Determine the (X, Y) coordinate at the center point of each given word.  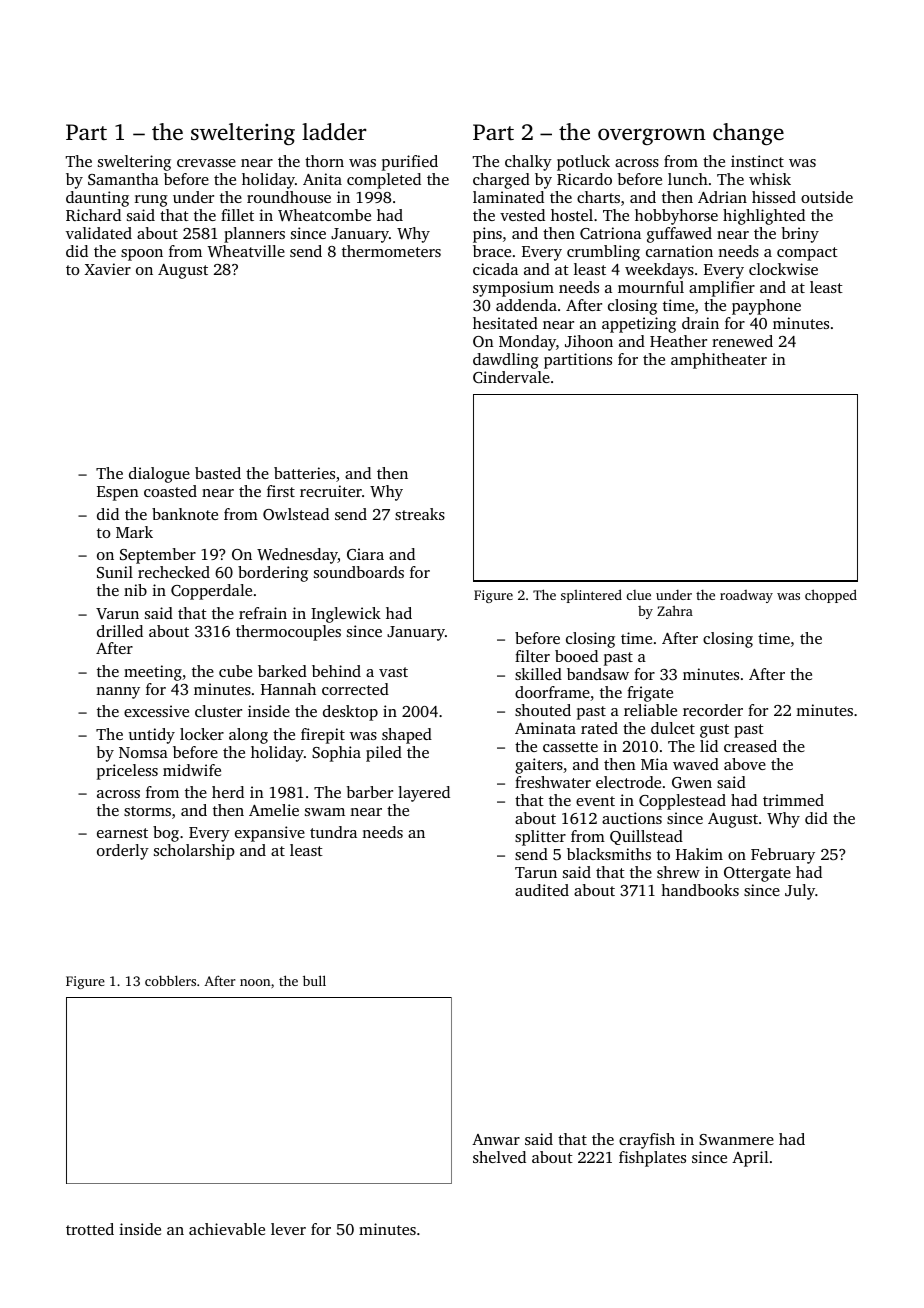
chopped (831, 596)
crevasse (206, 163)
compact (807, 254)
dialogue (159, 475)
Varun (117, 613)
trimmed (793, 800)
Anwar (496, 1139)
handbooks (700, 890)
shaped (407, 736)
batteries (304, 473)
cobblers (170, 980)
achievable (227, 1229)
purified (410, 163)
